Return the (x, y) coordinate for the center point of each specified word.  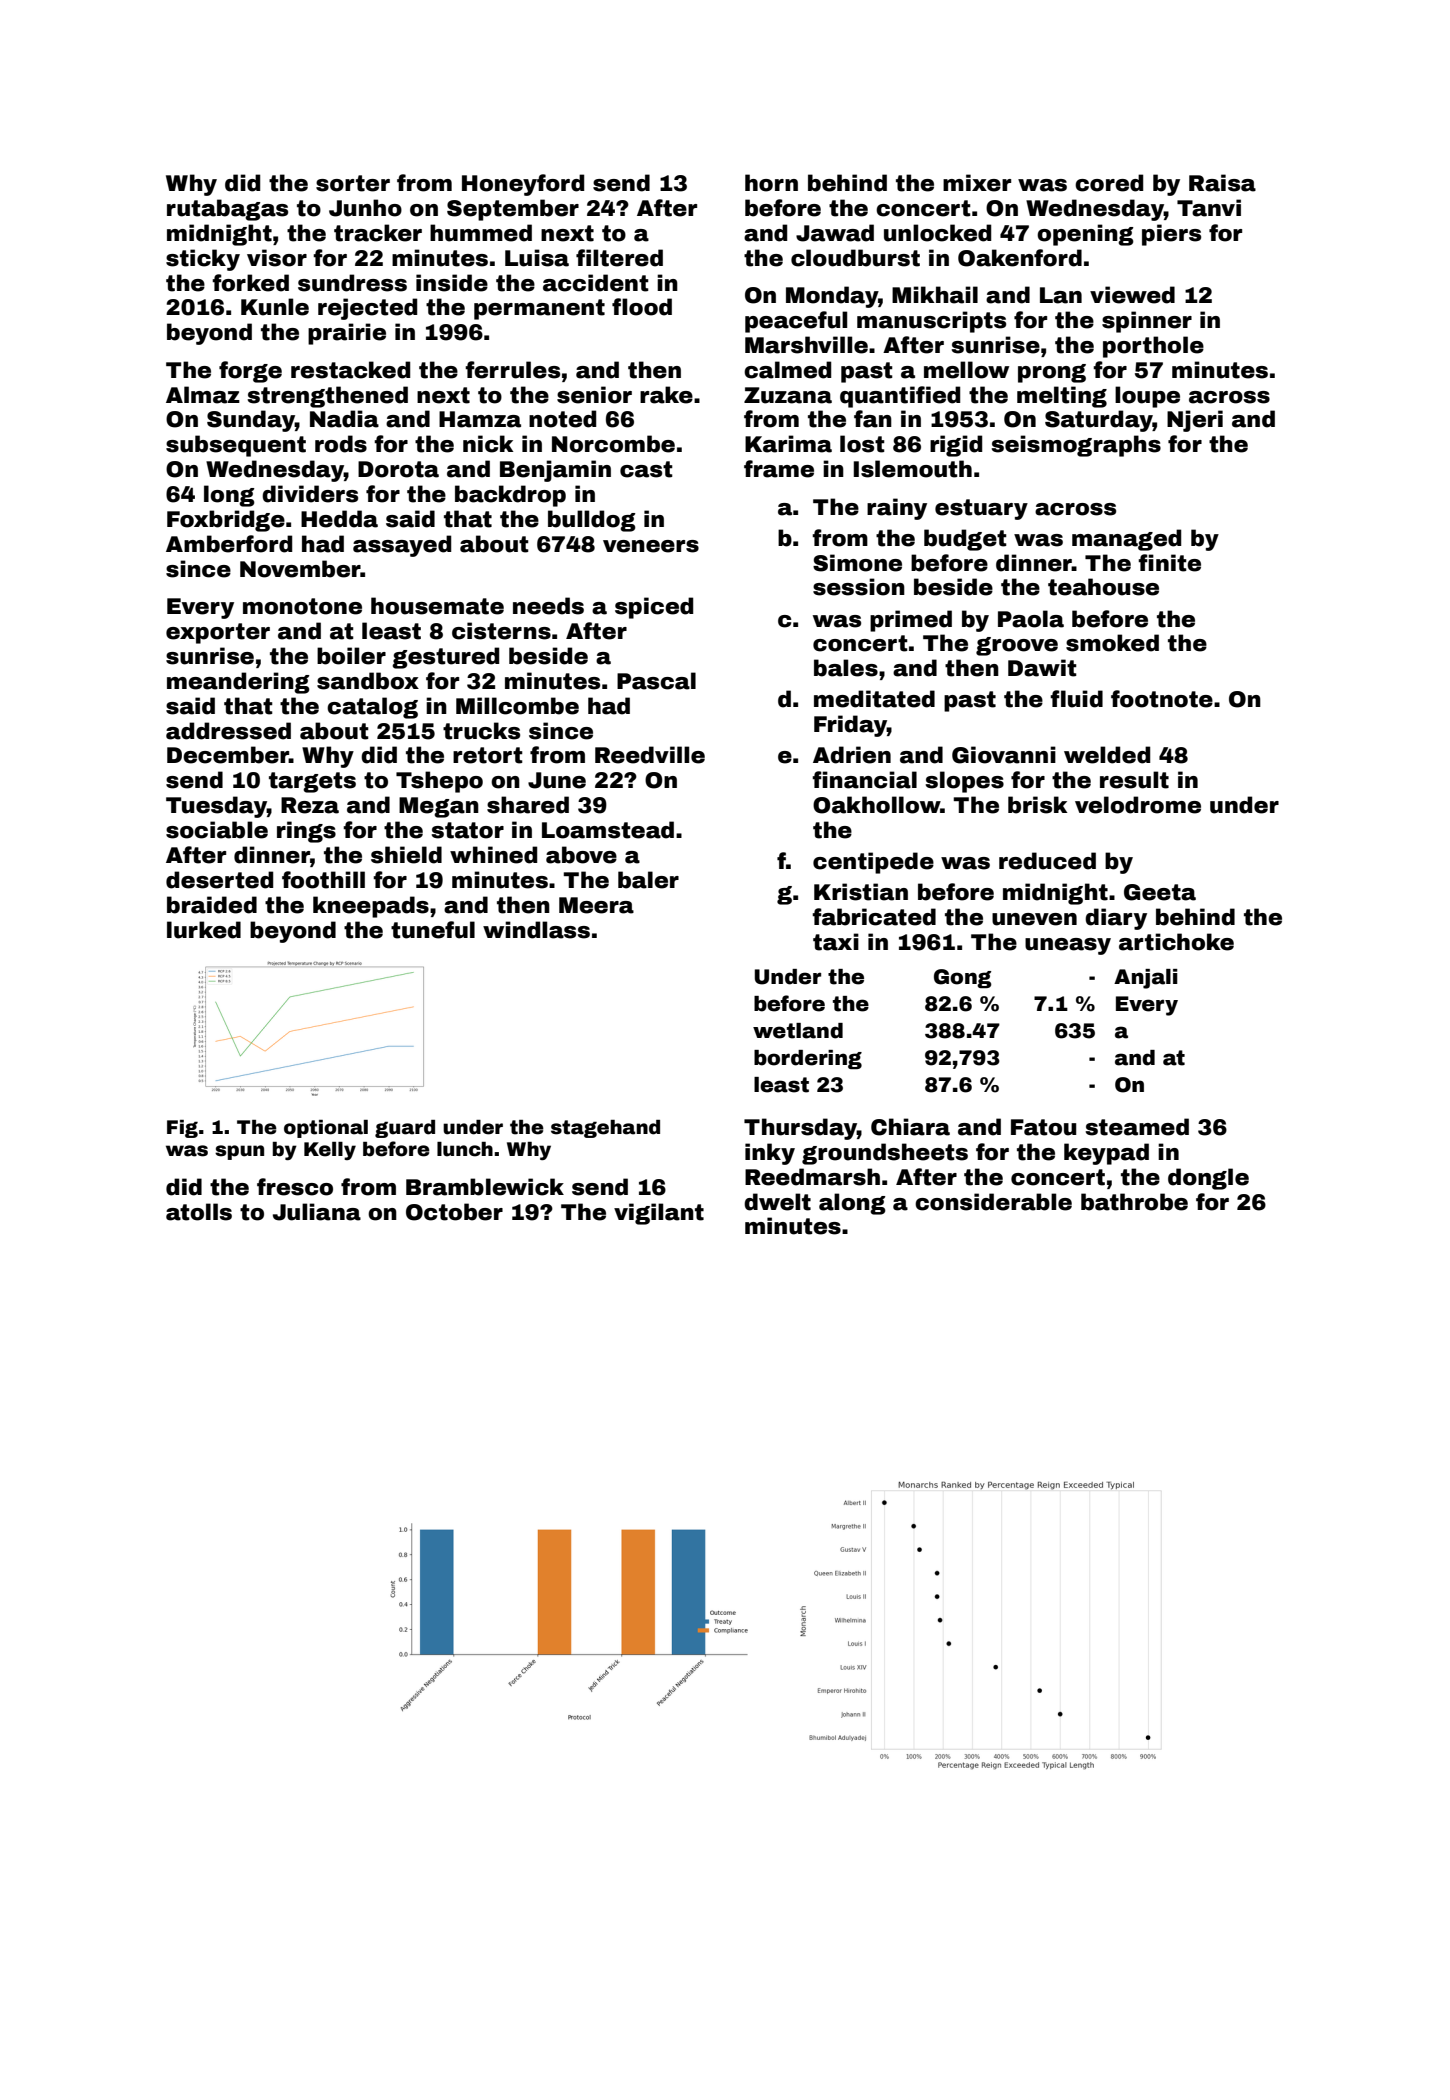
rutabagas (227, 210)
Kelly (330, 1151)
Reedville (650, 755)
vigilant (659, 1214)
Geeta (1160, 892)
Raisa (1222, 183)
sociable (217, 830)
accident (596, 283)
